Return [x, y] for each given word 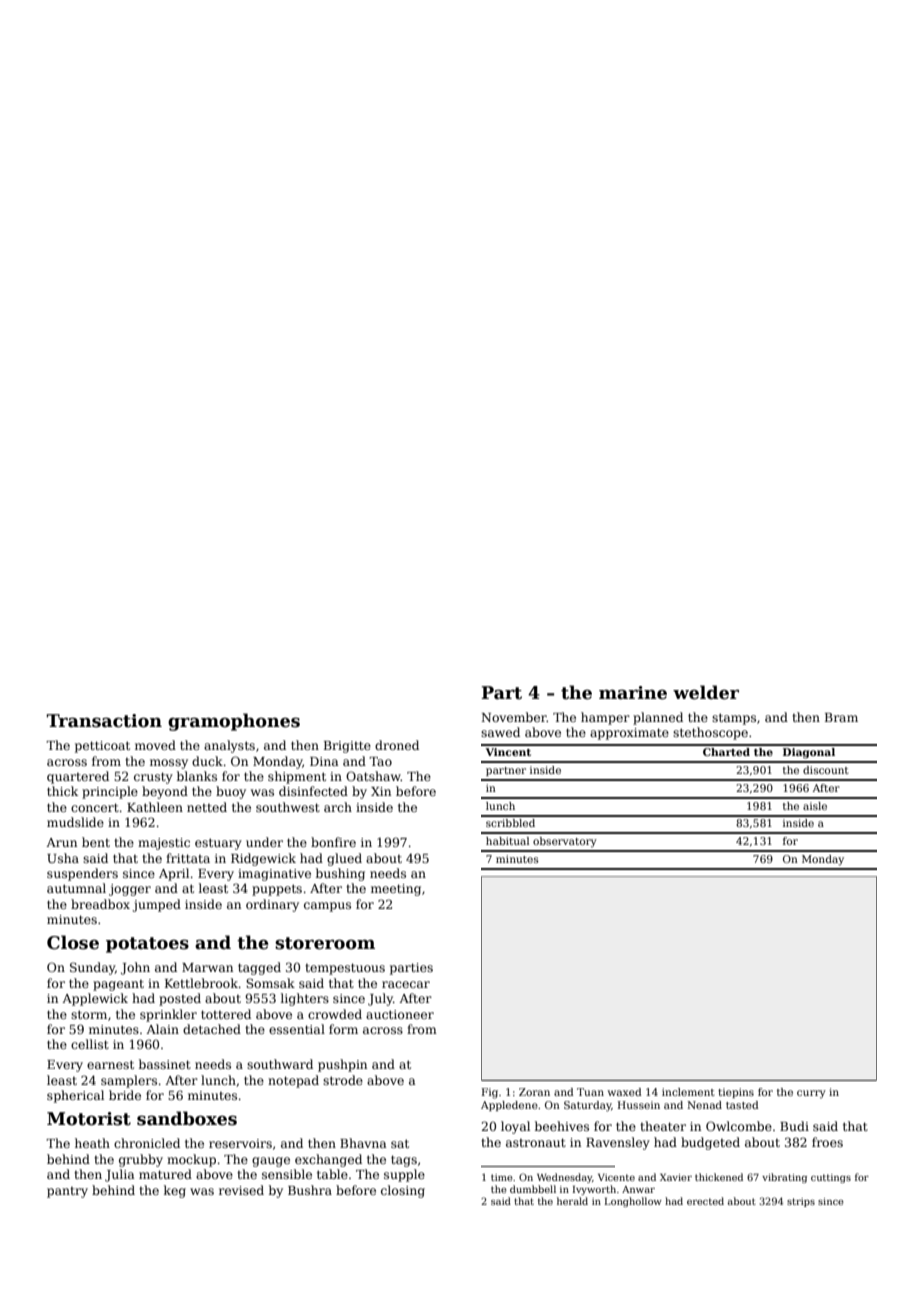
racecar [406, 984]
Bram [841, 717]
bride [125, 1095]
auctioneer [400, 1014]
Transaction [104, 721]
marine [633, 693]
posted [180, 999]
